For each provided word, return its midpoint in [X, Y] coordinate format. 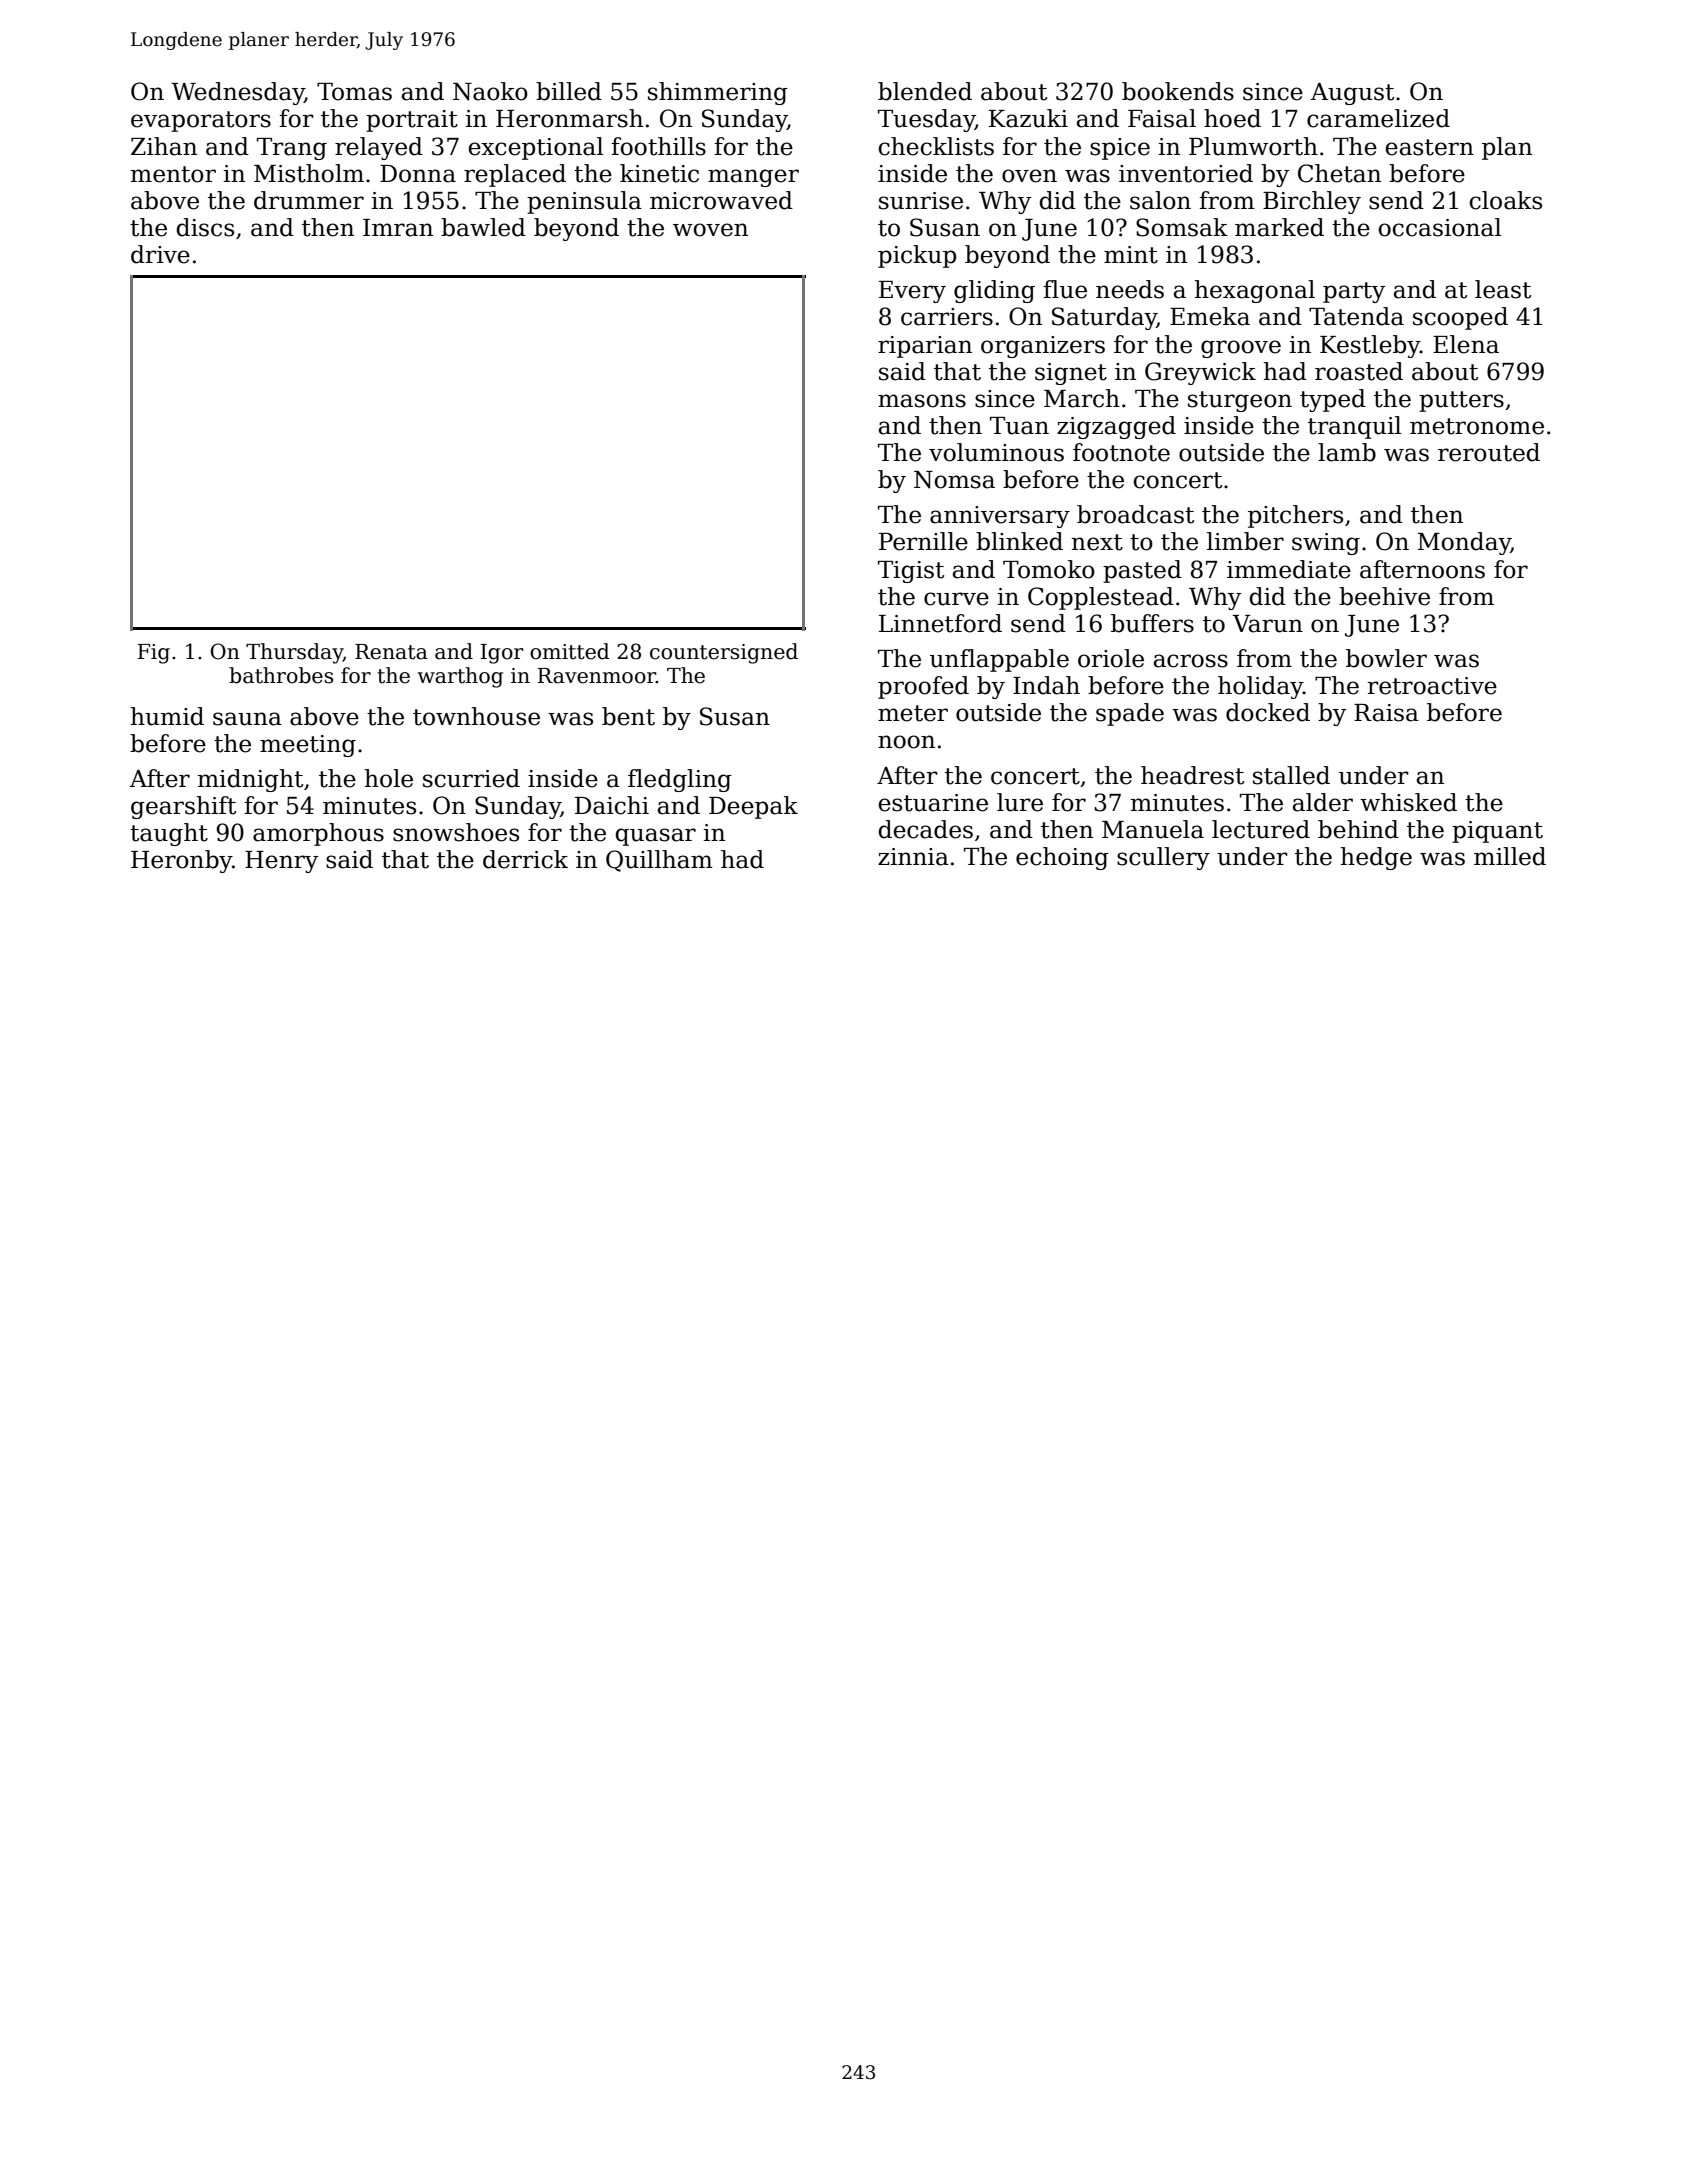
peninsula [584, 202]
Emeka [1210, 316]
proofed [923, 687]
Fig [153, 654]
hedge [1376, 858]
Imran [398, 228]
